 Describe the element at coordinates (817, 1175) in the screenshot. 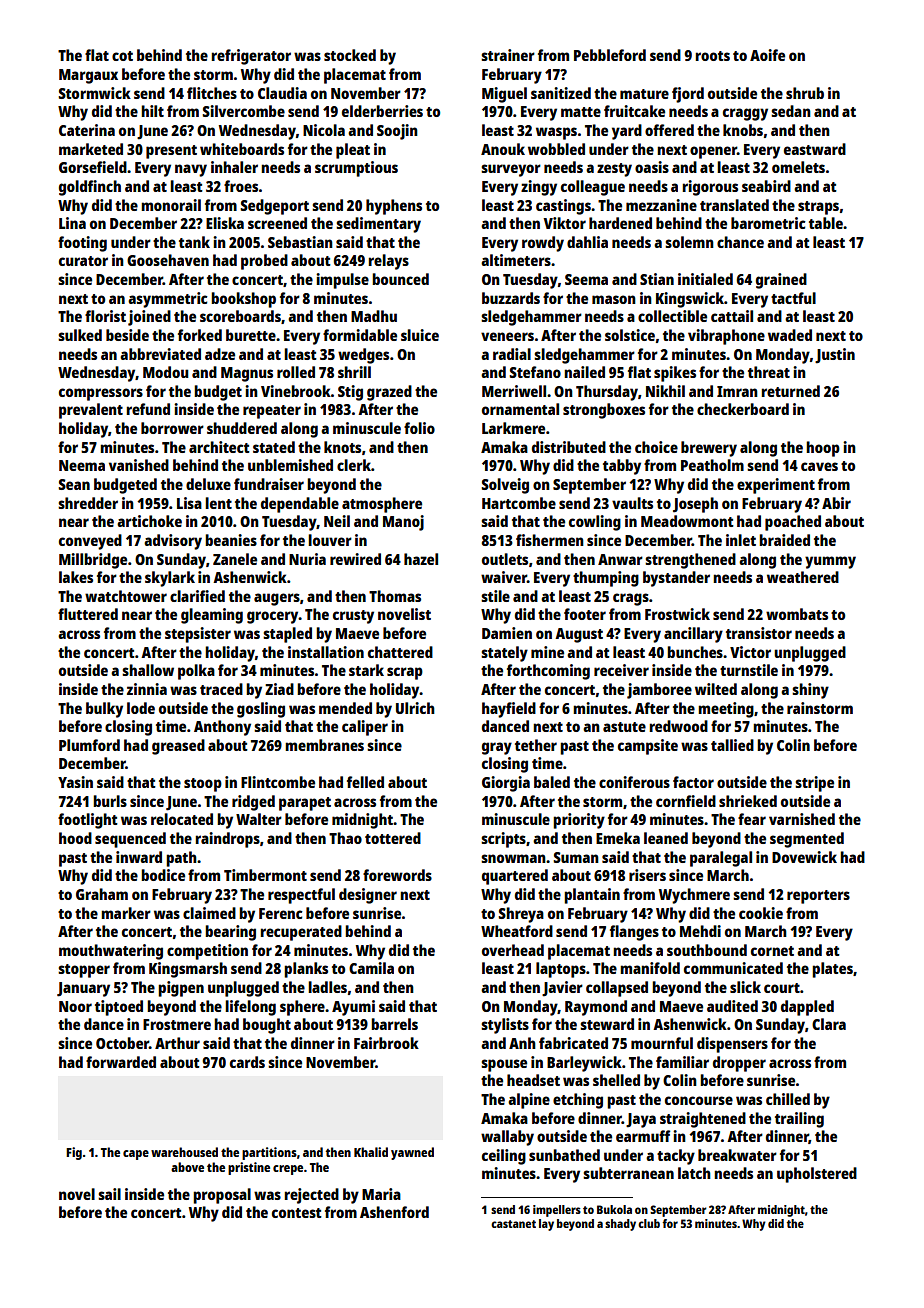

I see `upholstered` at that location.
